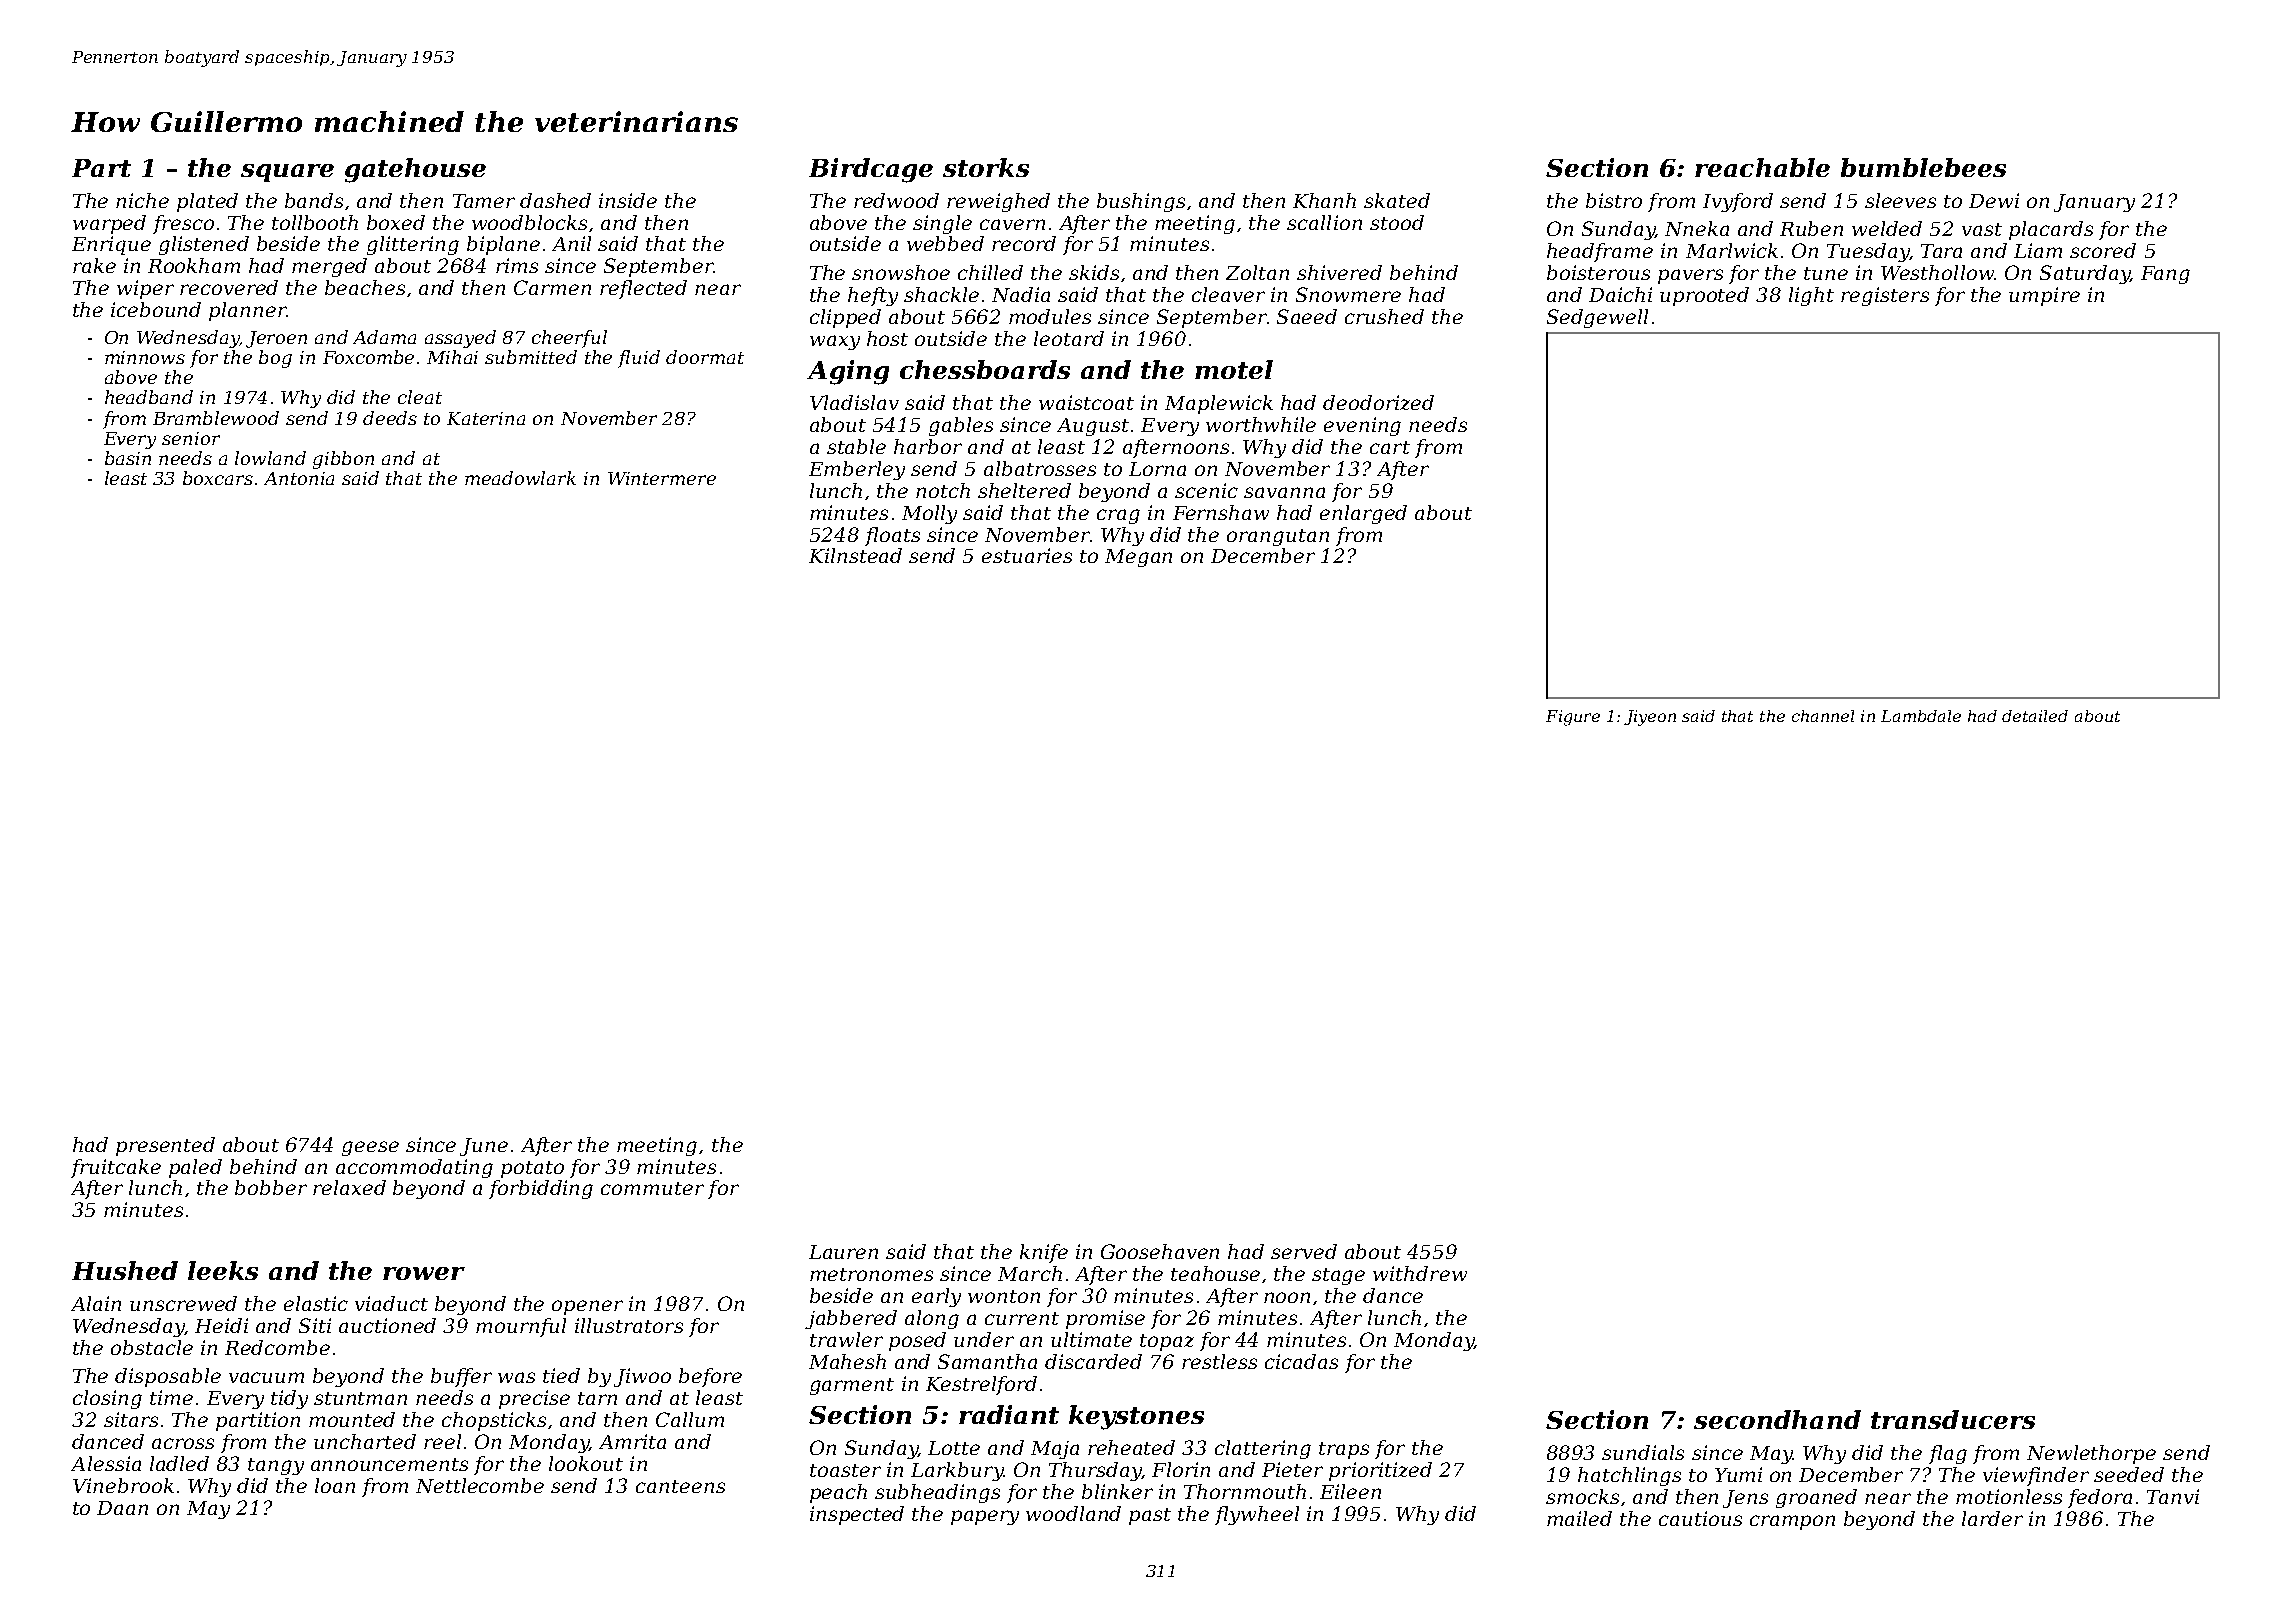  What do you see at coordinates (106, 1463) in the page?
I see `Alessia` at bounding box center [106, 1463].
